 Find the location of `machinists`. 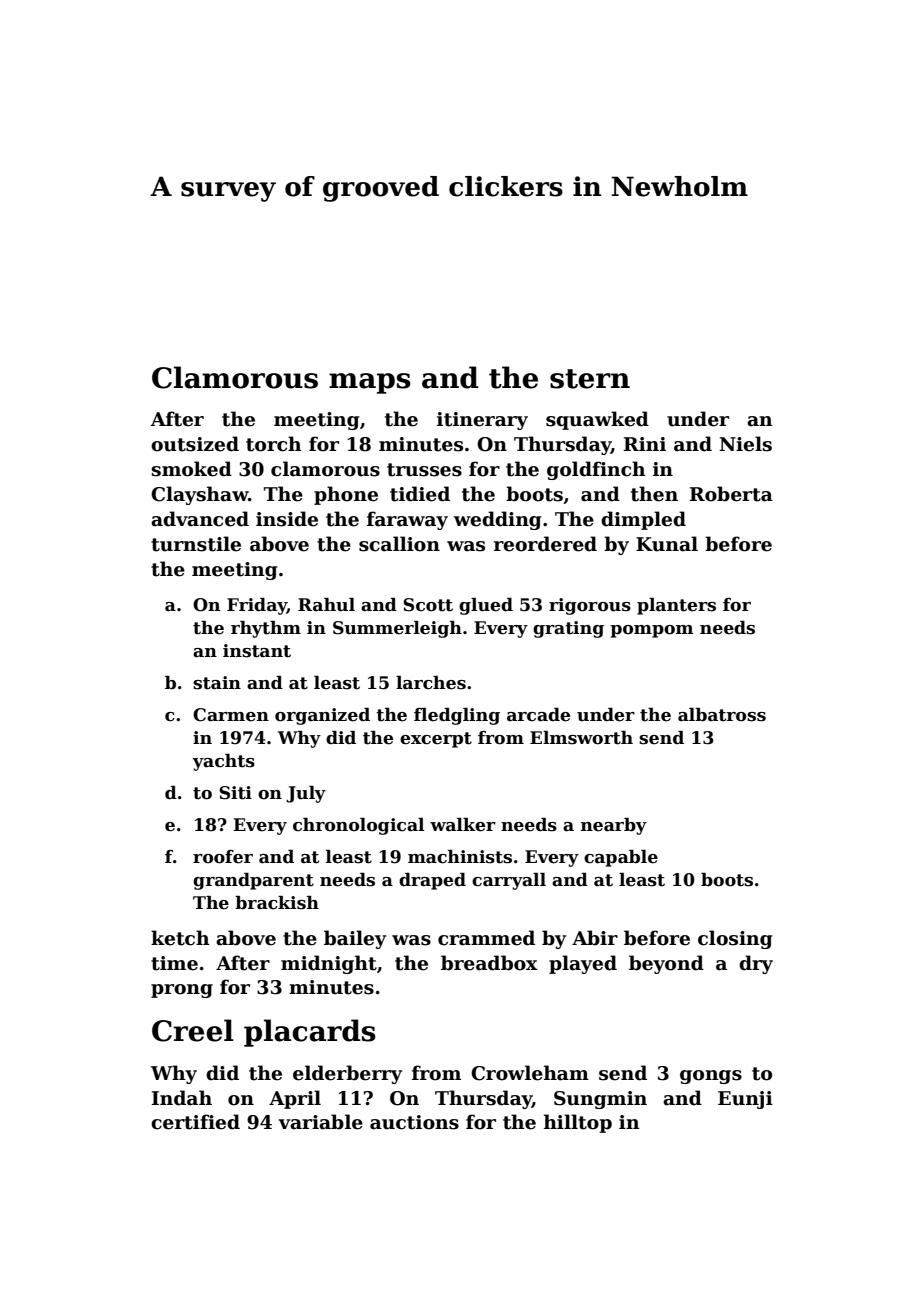

machinists is located at coordinates (460, 857).
